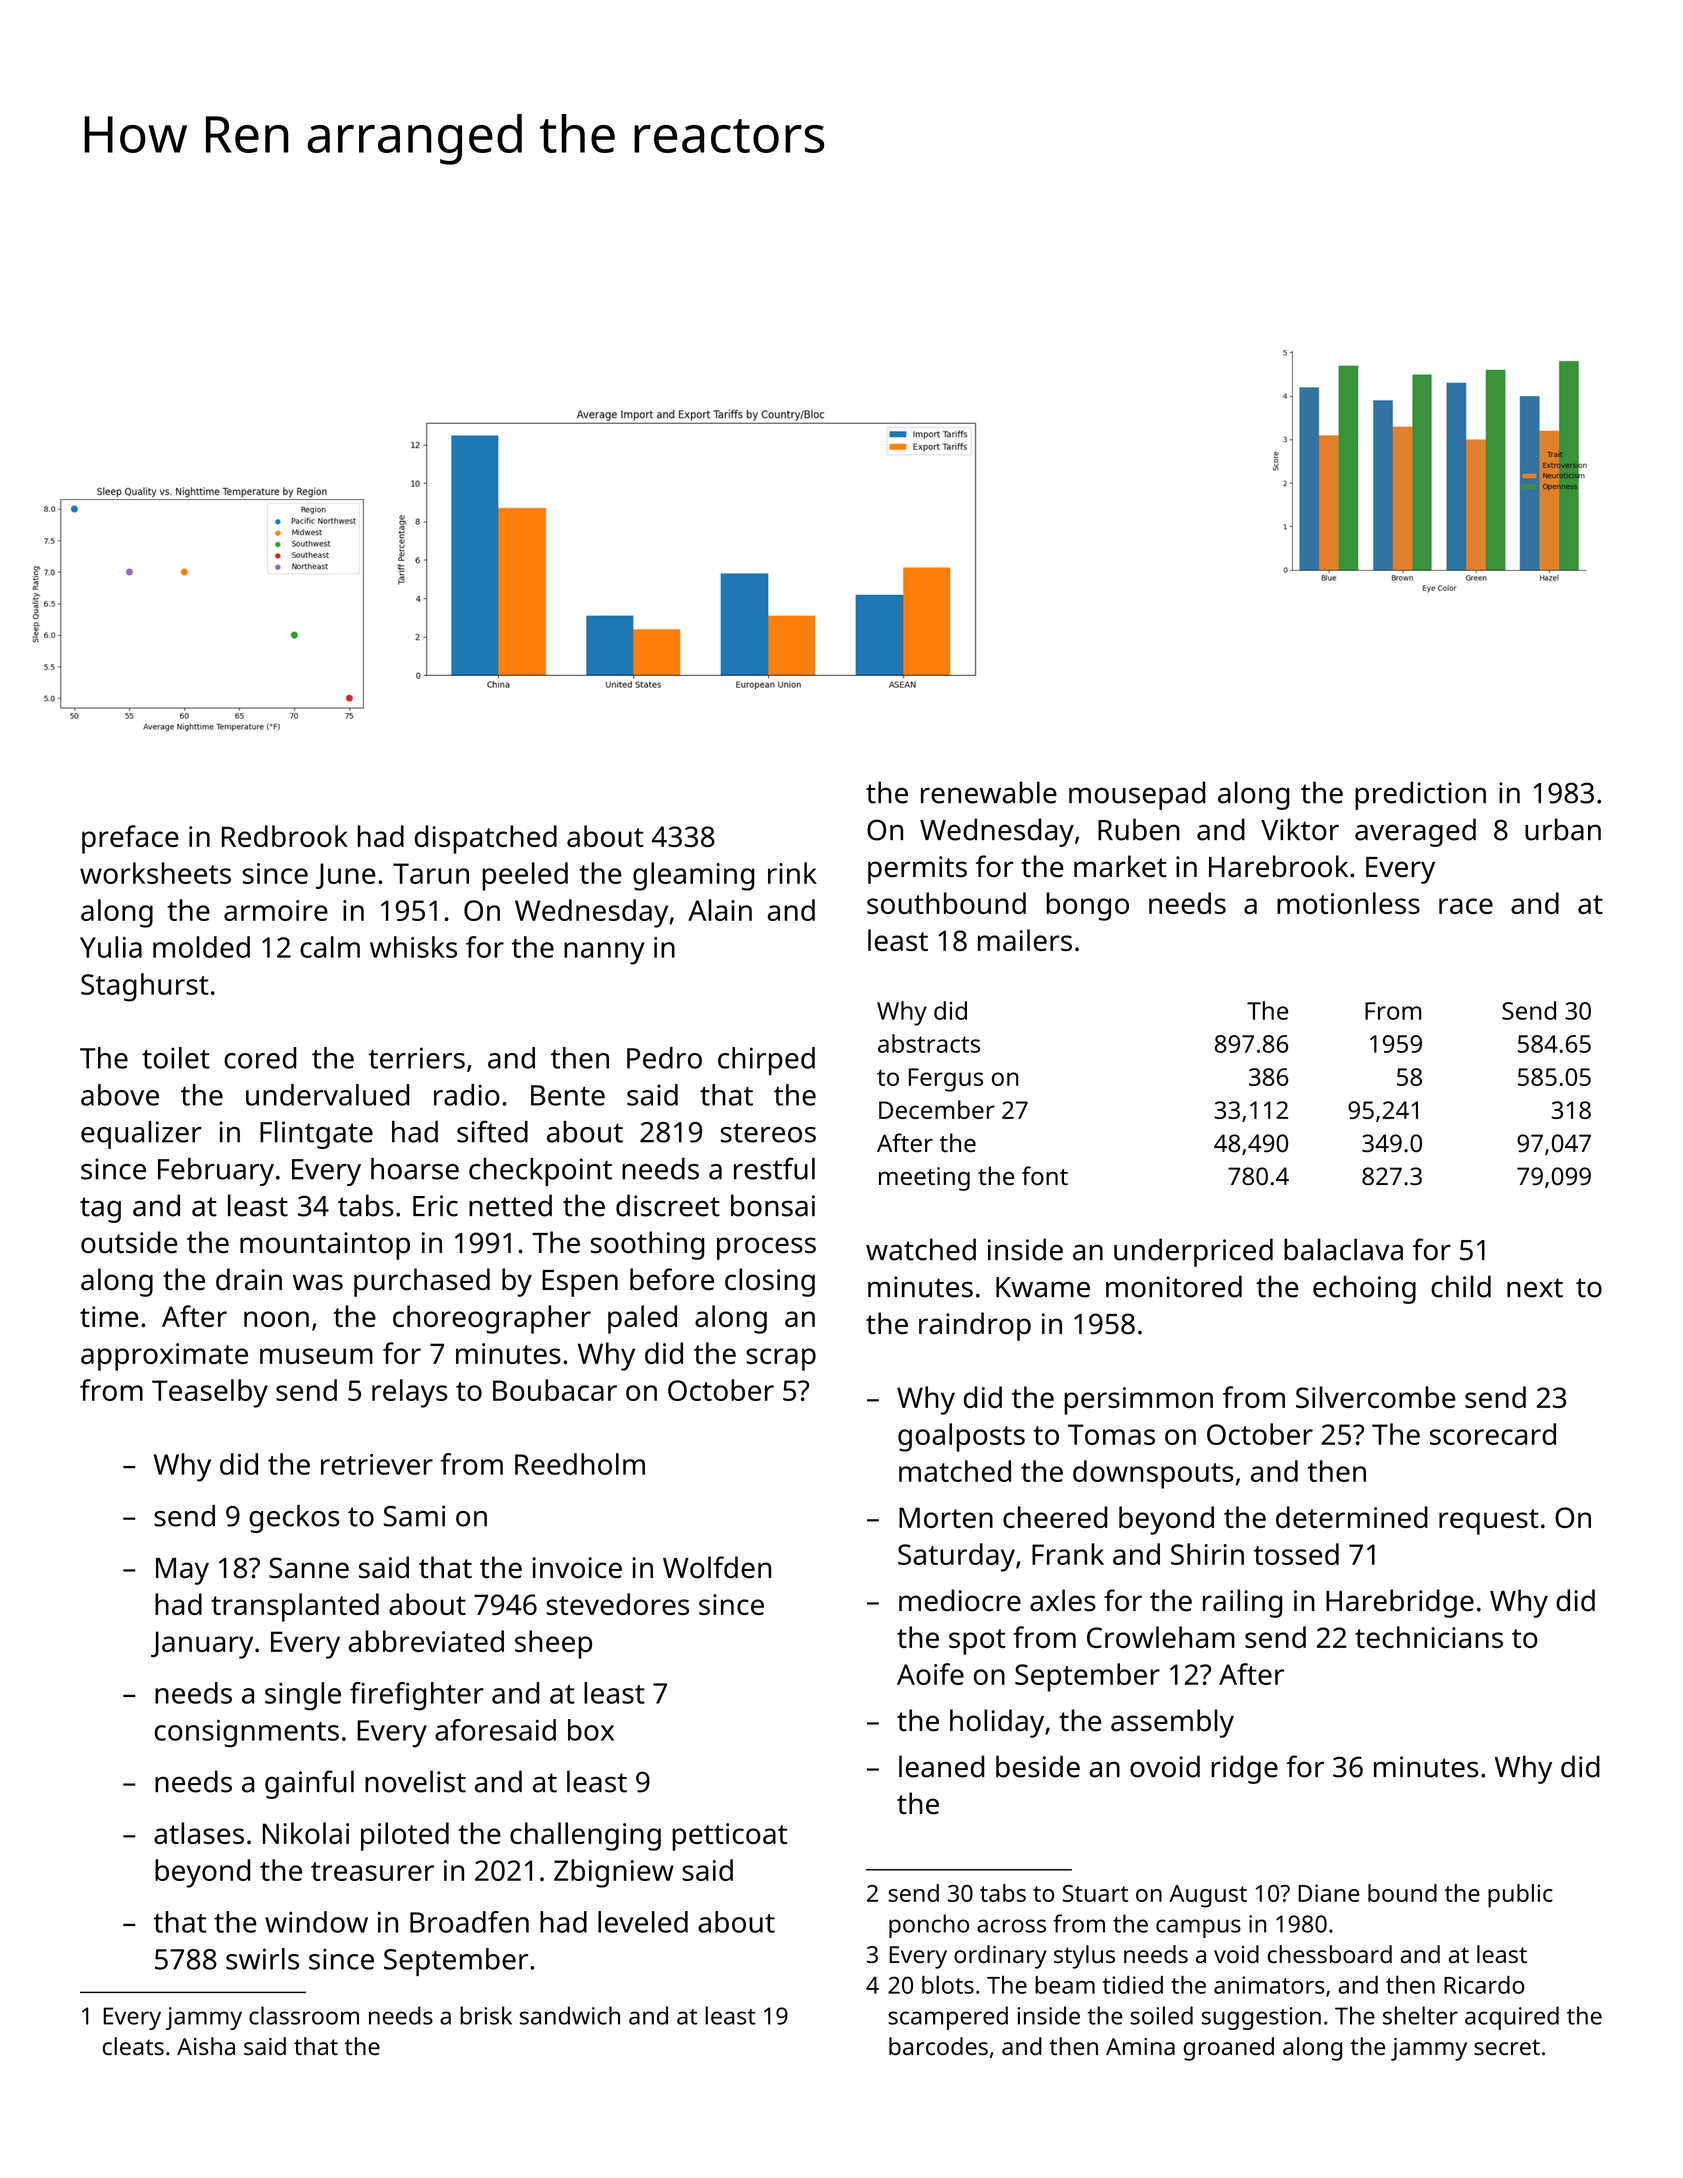 The width and height of the screenshot is (1683, 2178). What do you see at coordinates (580, 1464) in the screenshot?
I see `Reedholm` at bounding box center [580, 1464].
